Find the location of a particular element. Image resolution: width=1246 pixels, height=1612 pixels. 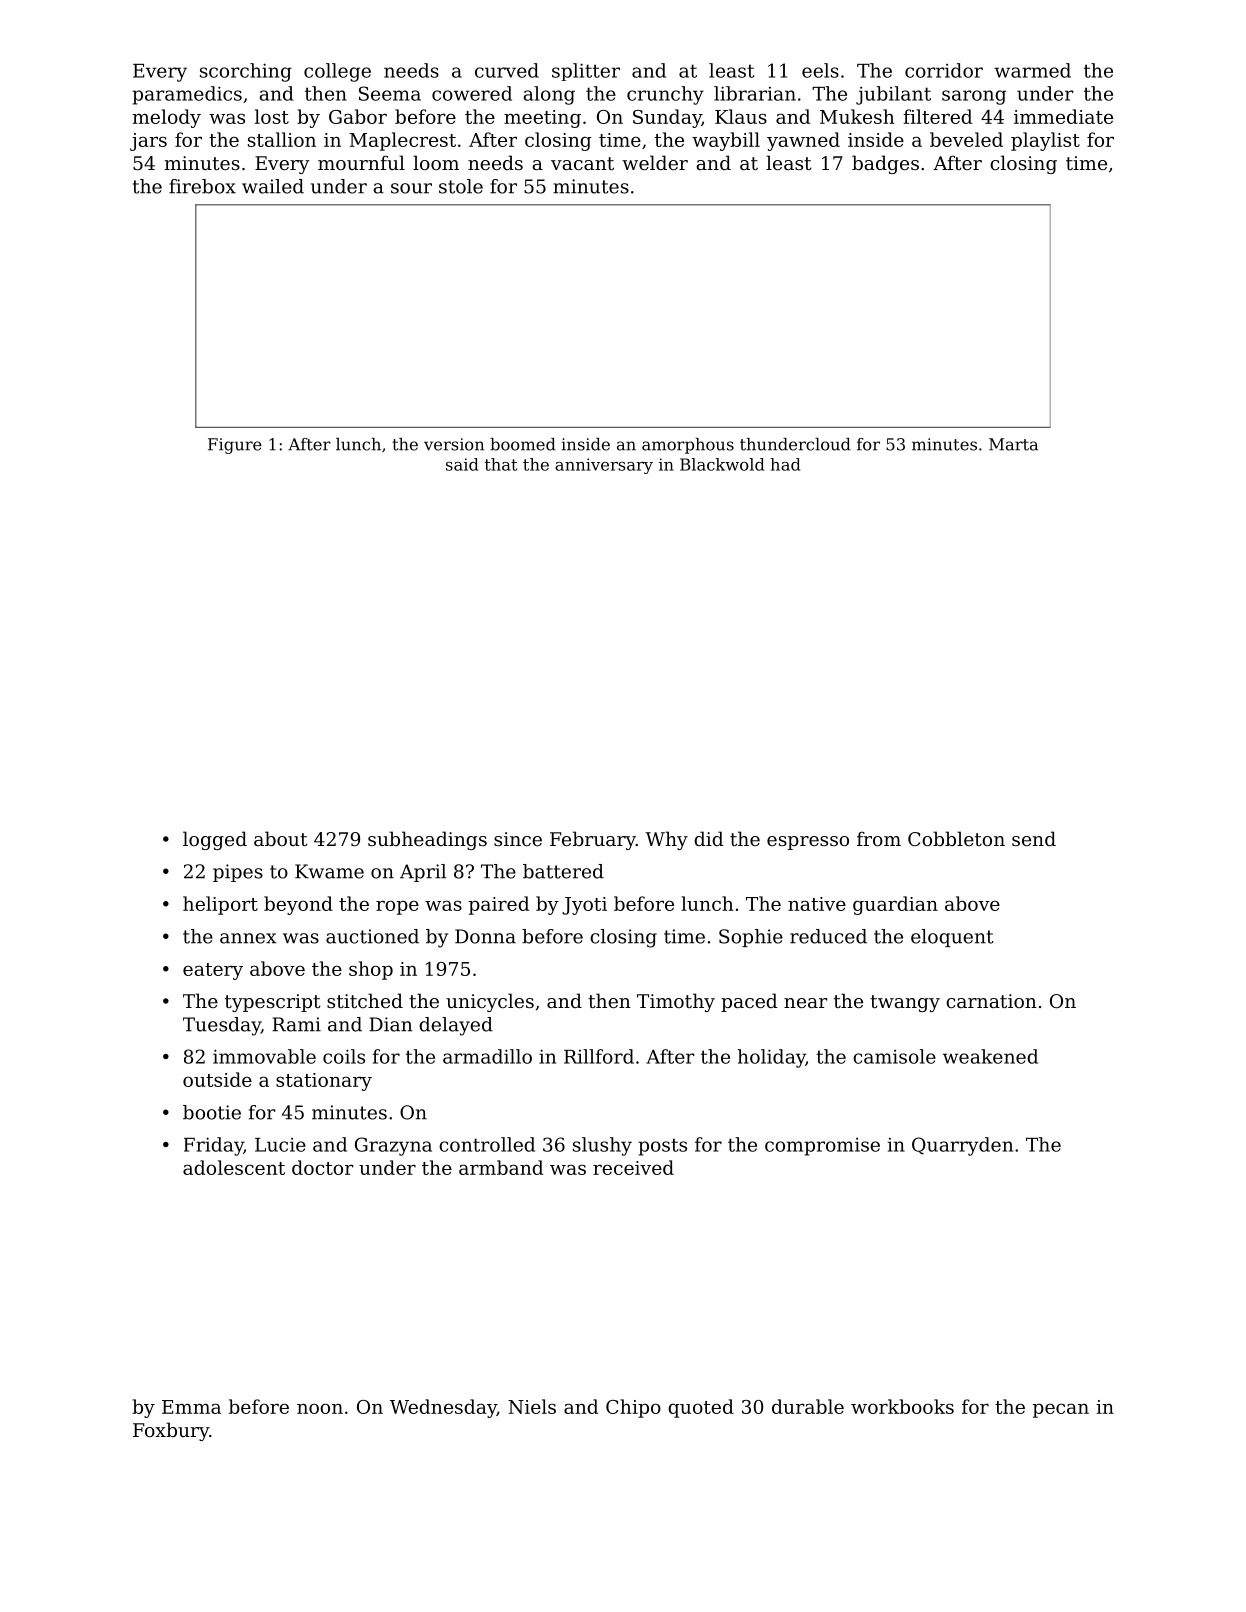

doctor is located at coordinates (323, 1167).
